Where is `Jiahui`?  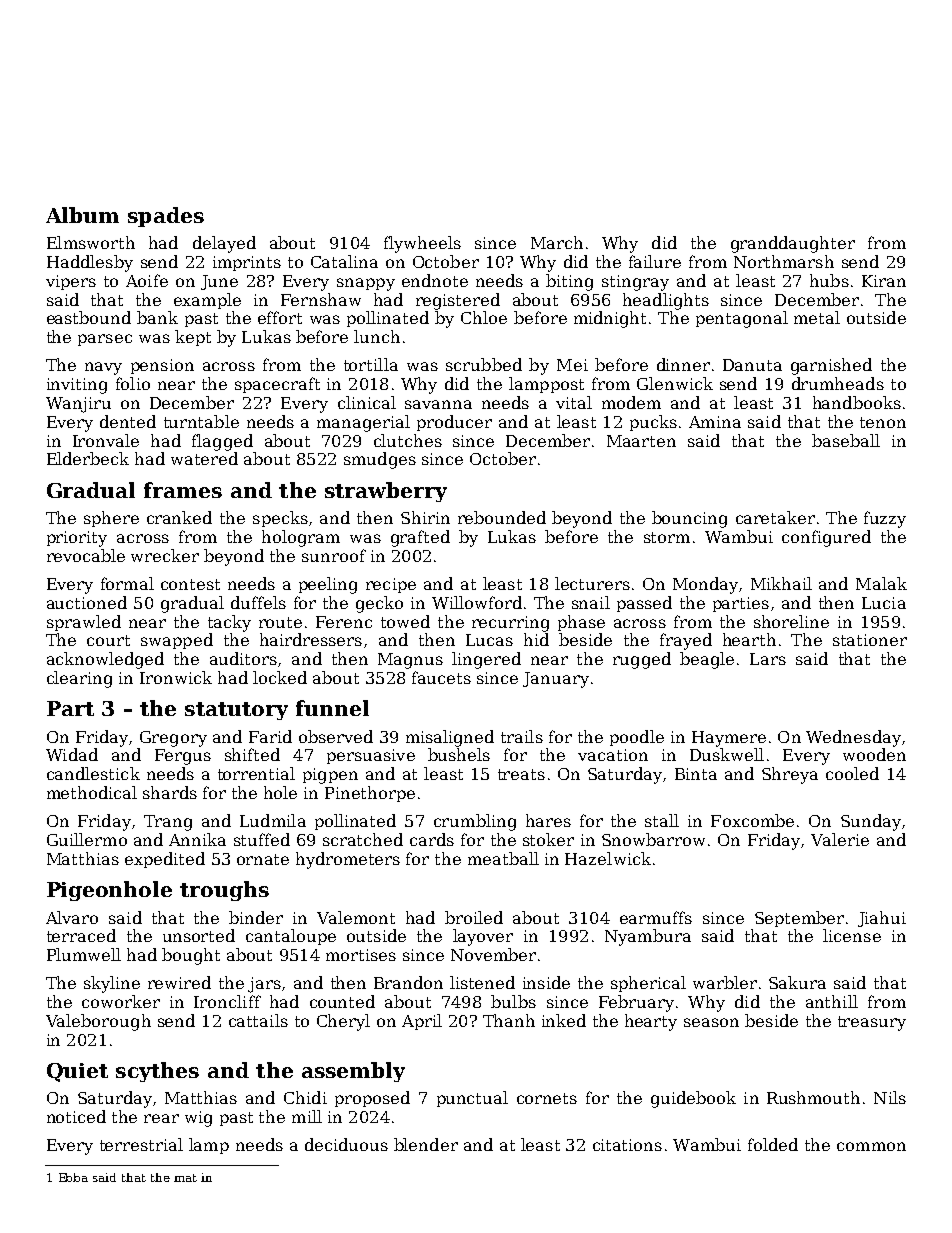 Jiahui is located at coordinates (882, 919).
